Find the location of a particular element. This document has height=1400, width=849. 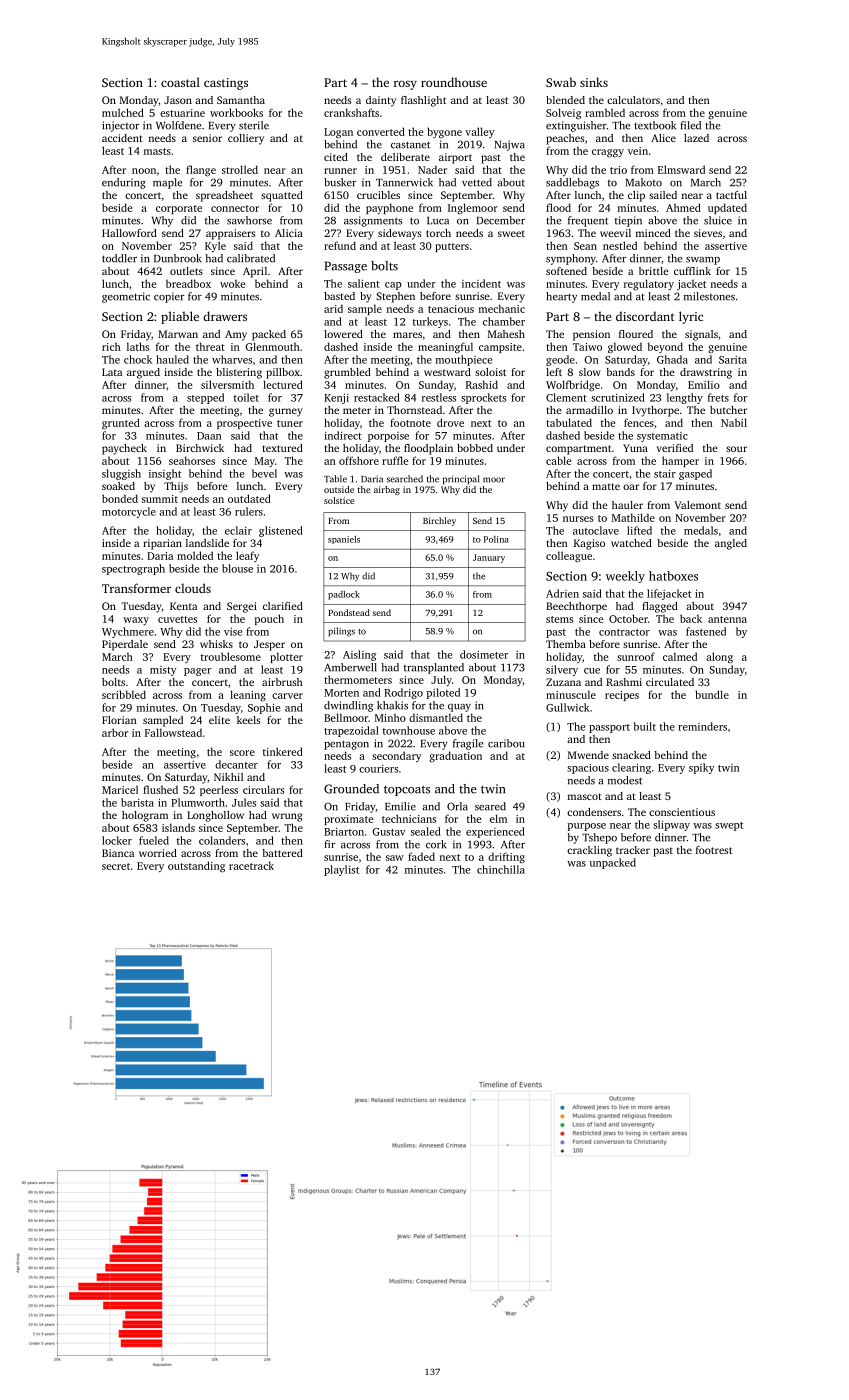

sinks is located at coordinates (594, 82).
